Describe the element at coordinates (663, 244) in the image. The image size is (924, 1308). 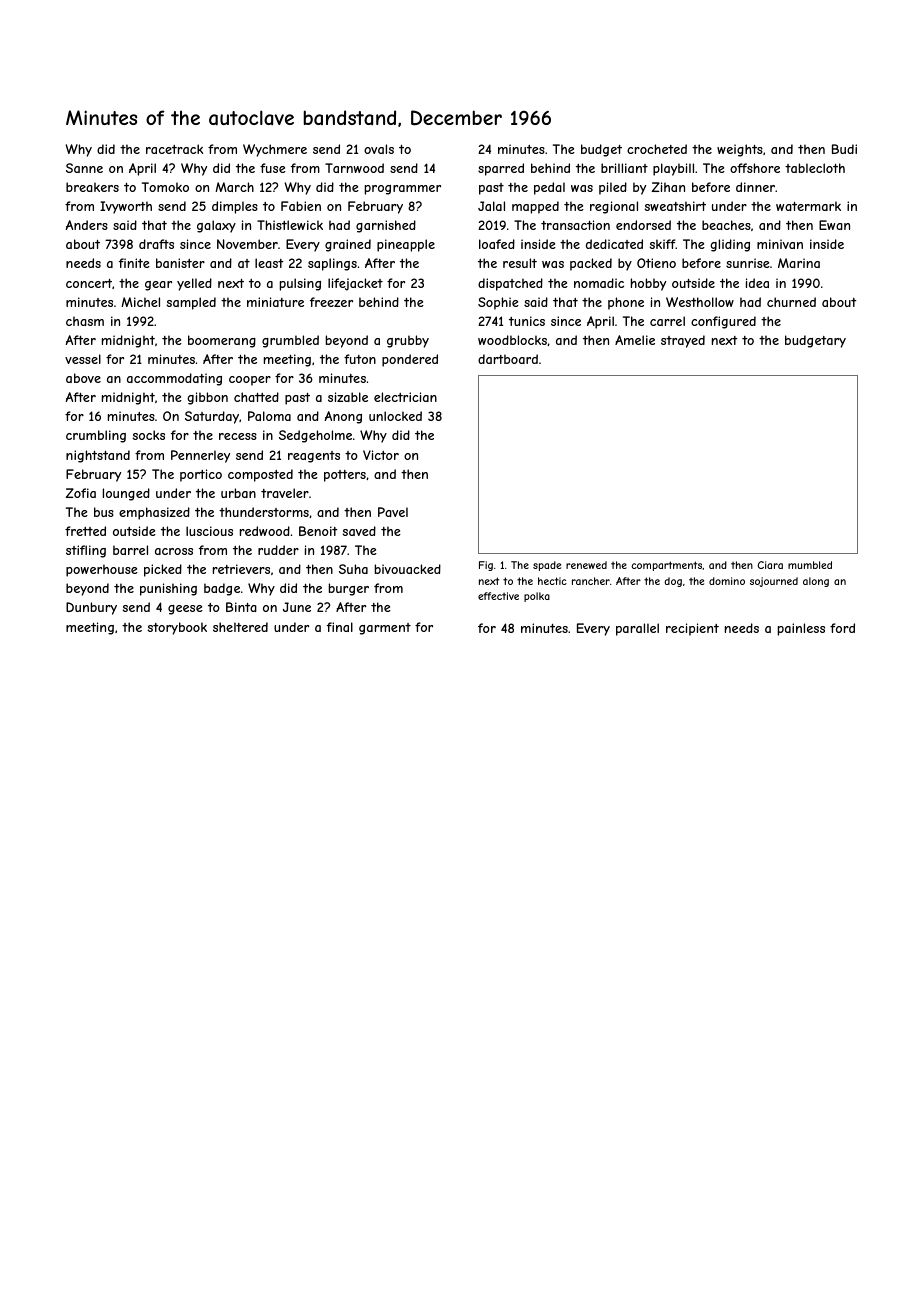
I see `skiff` at that location.
